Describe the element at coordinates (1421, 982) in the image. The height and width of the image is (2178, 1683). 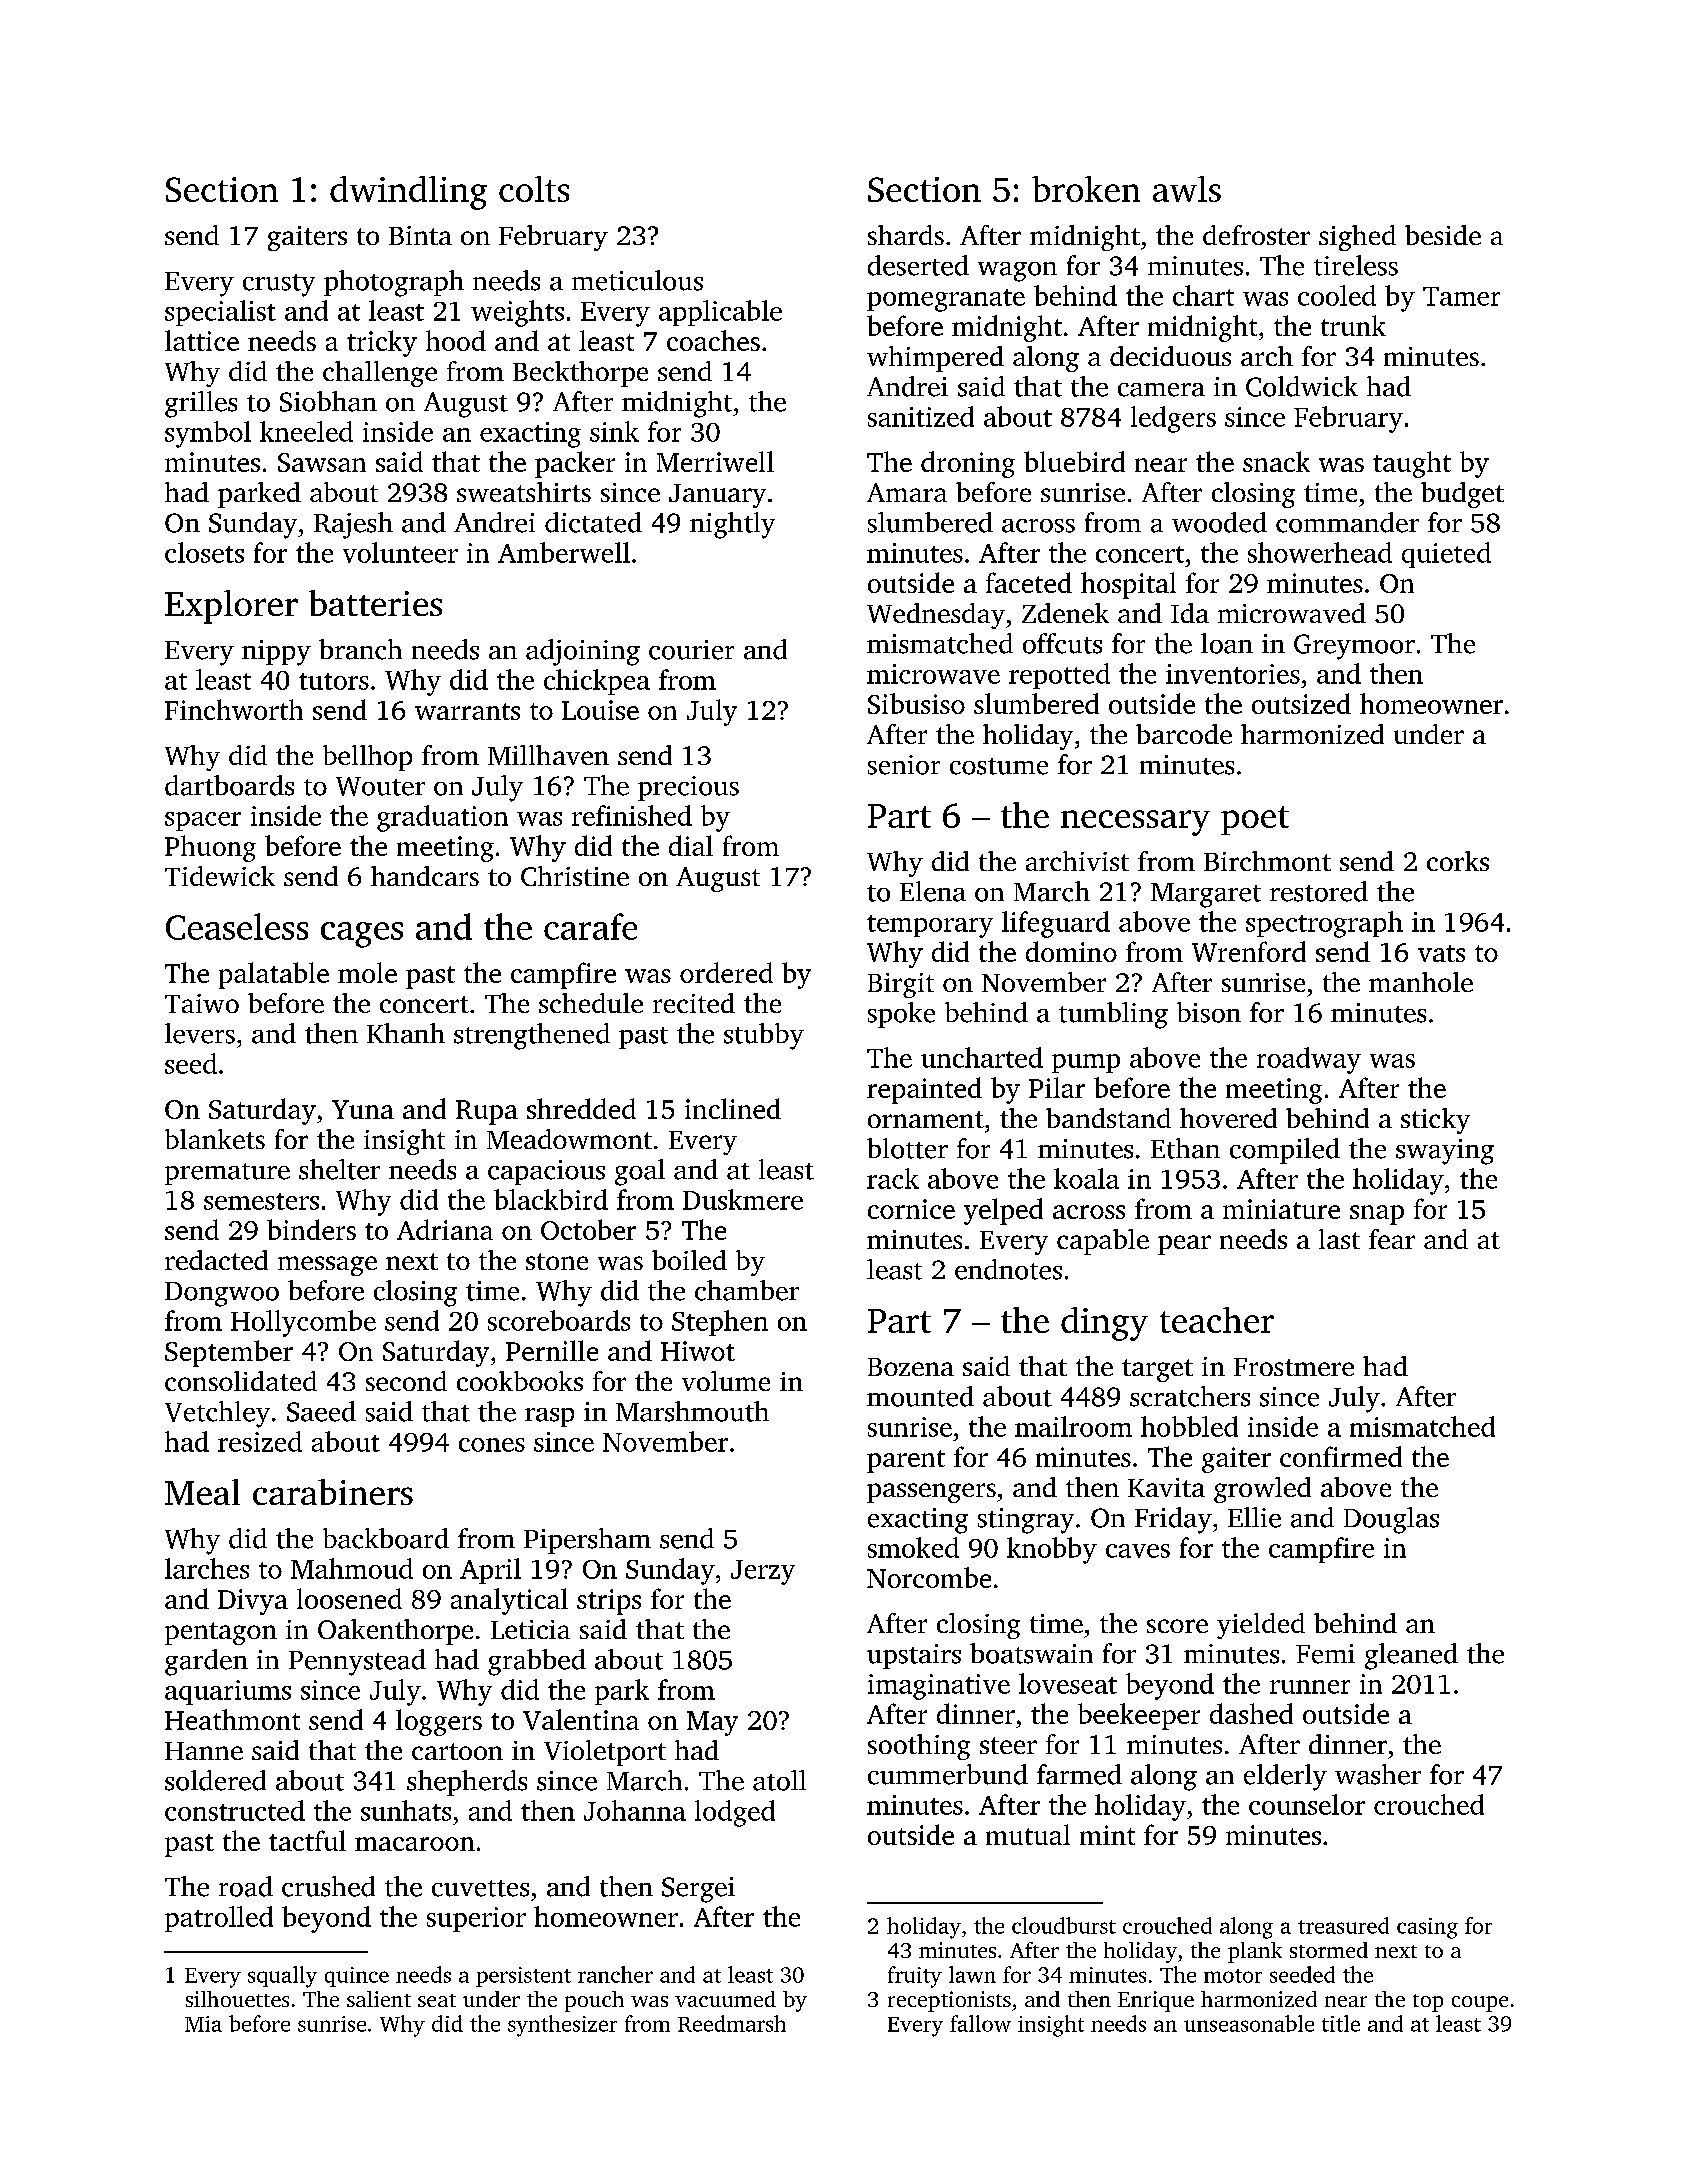
I see `manhole` at that location.
